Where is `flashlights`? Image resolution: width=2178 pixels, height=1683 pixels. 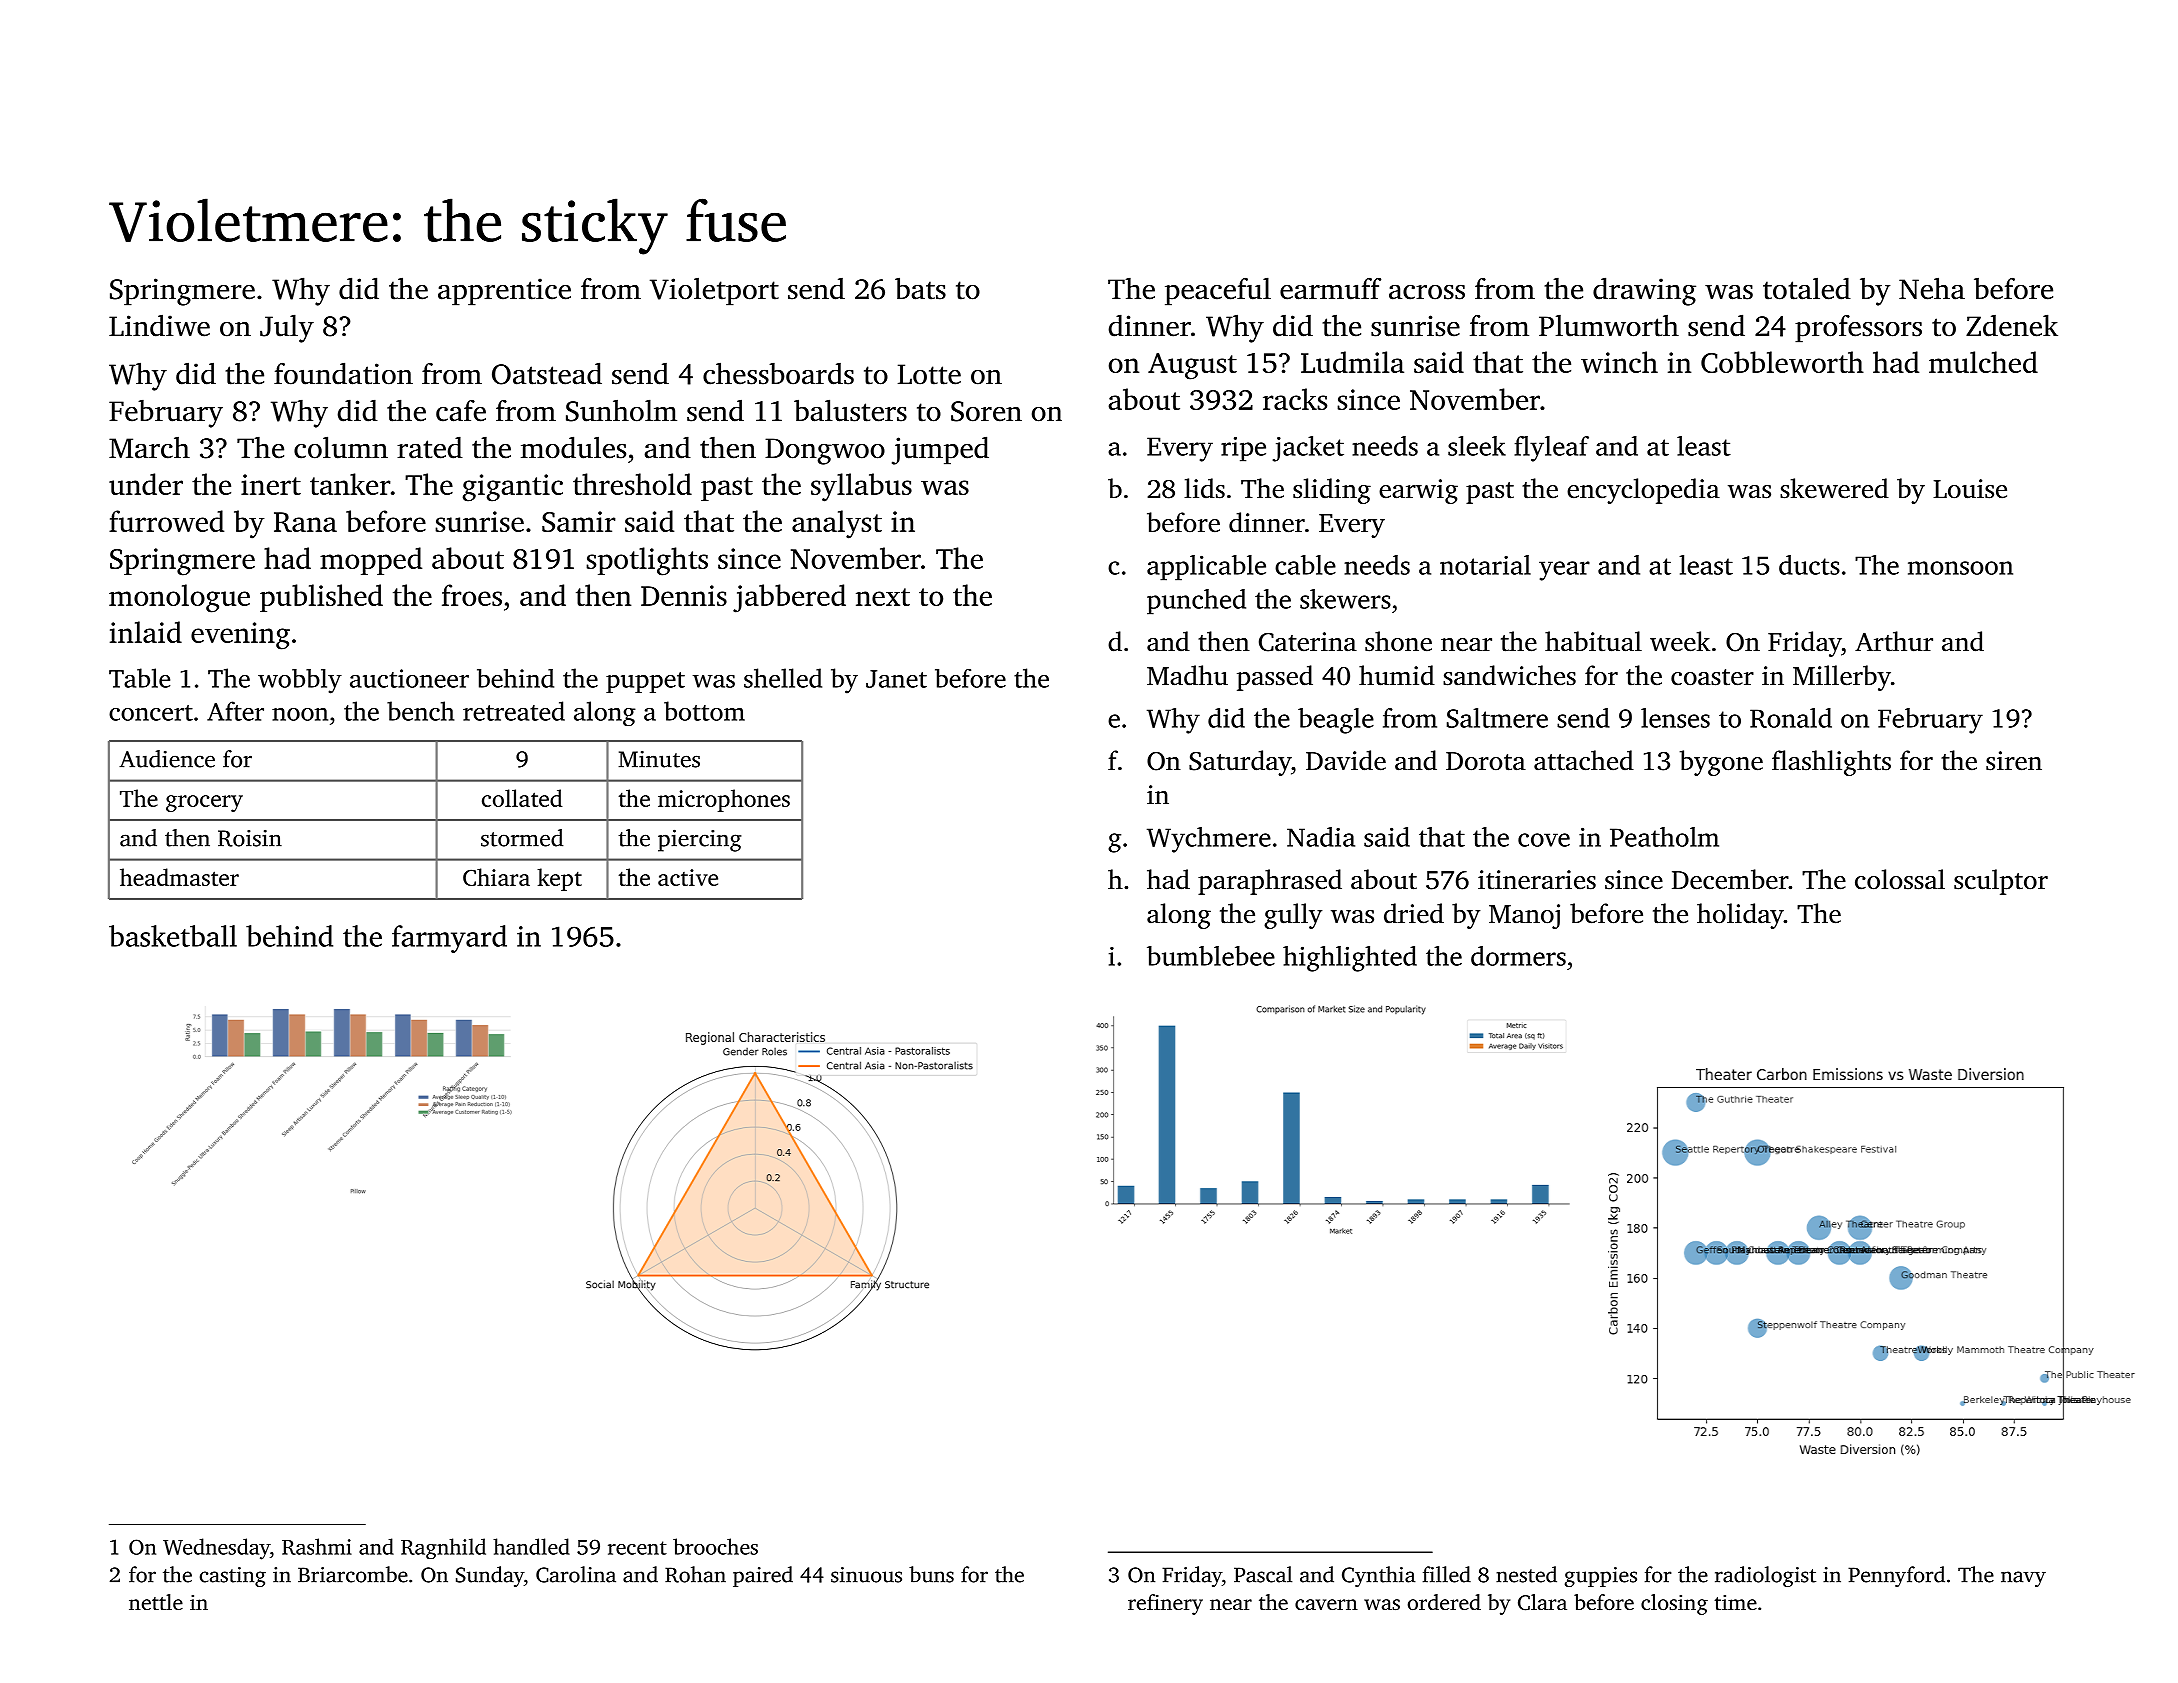 flashlights is located at coordinates (1831, 763).
